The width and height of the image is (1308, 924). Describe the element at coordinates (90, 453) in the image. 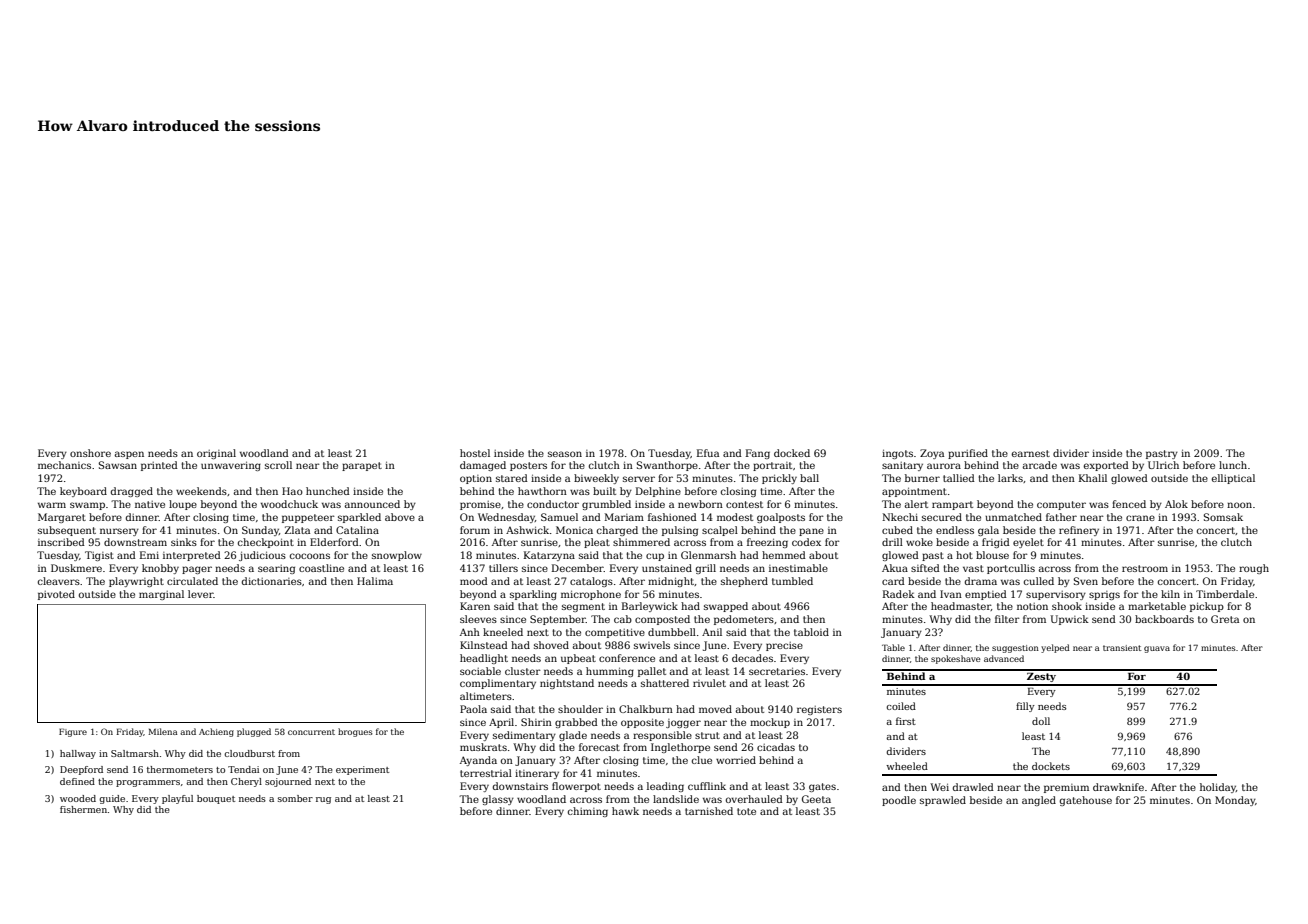

I see `onshore` at that location.
